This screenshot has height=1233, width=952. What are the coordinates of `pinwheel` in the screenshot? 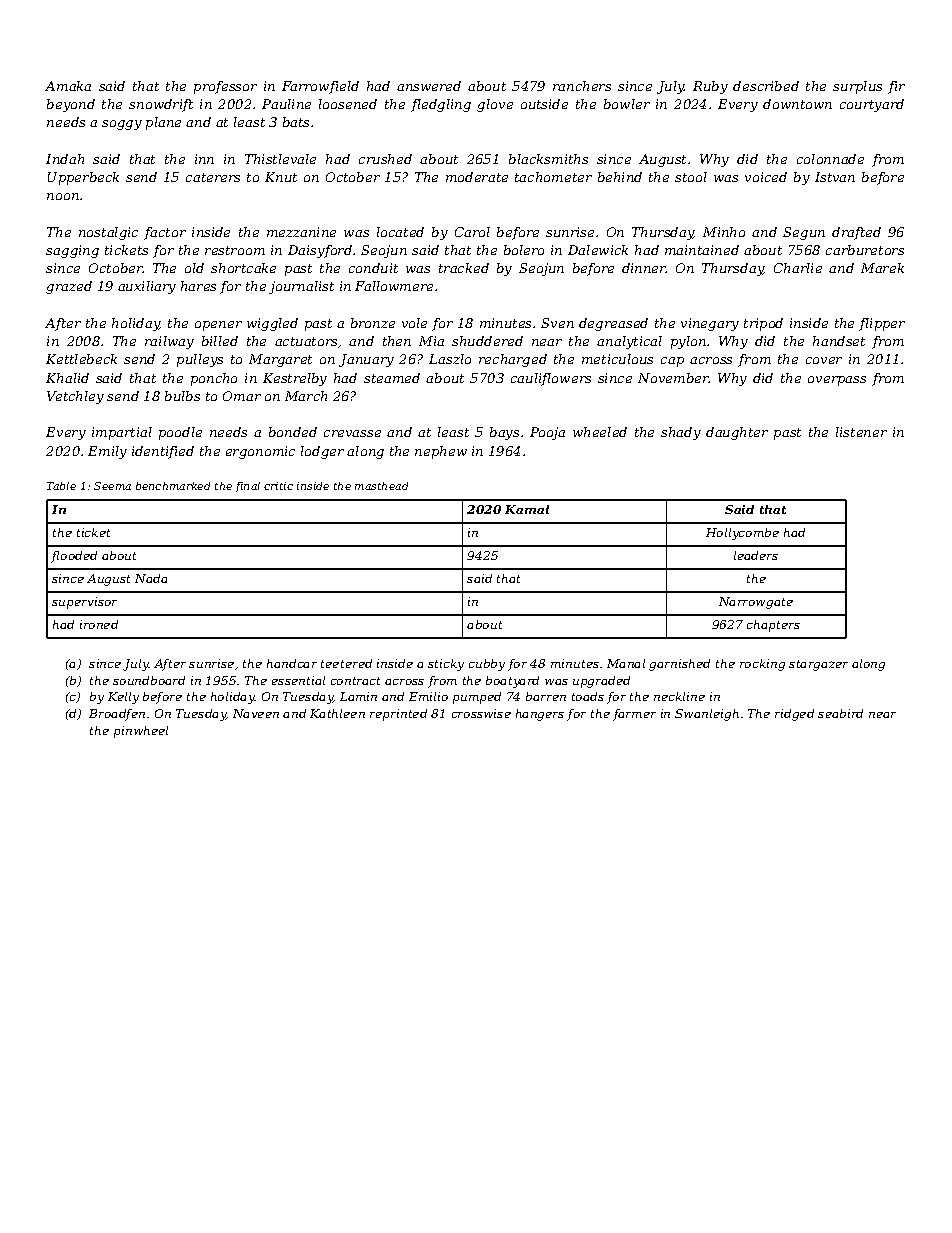 It's located at (141, 732).
